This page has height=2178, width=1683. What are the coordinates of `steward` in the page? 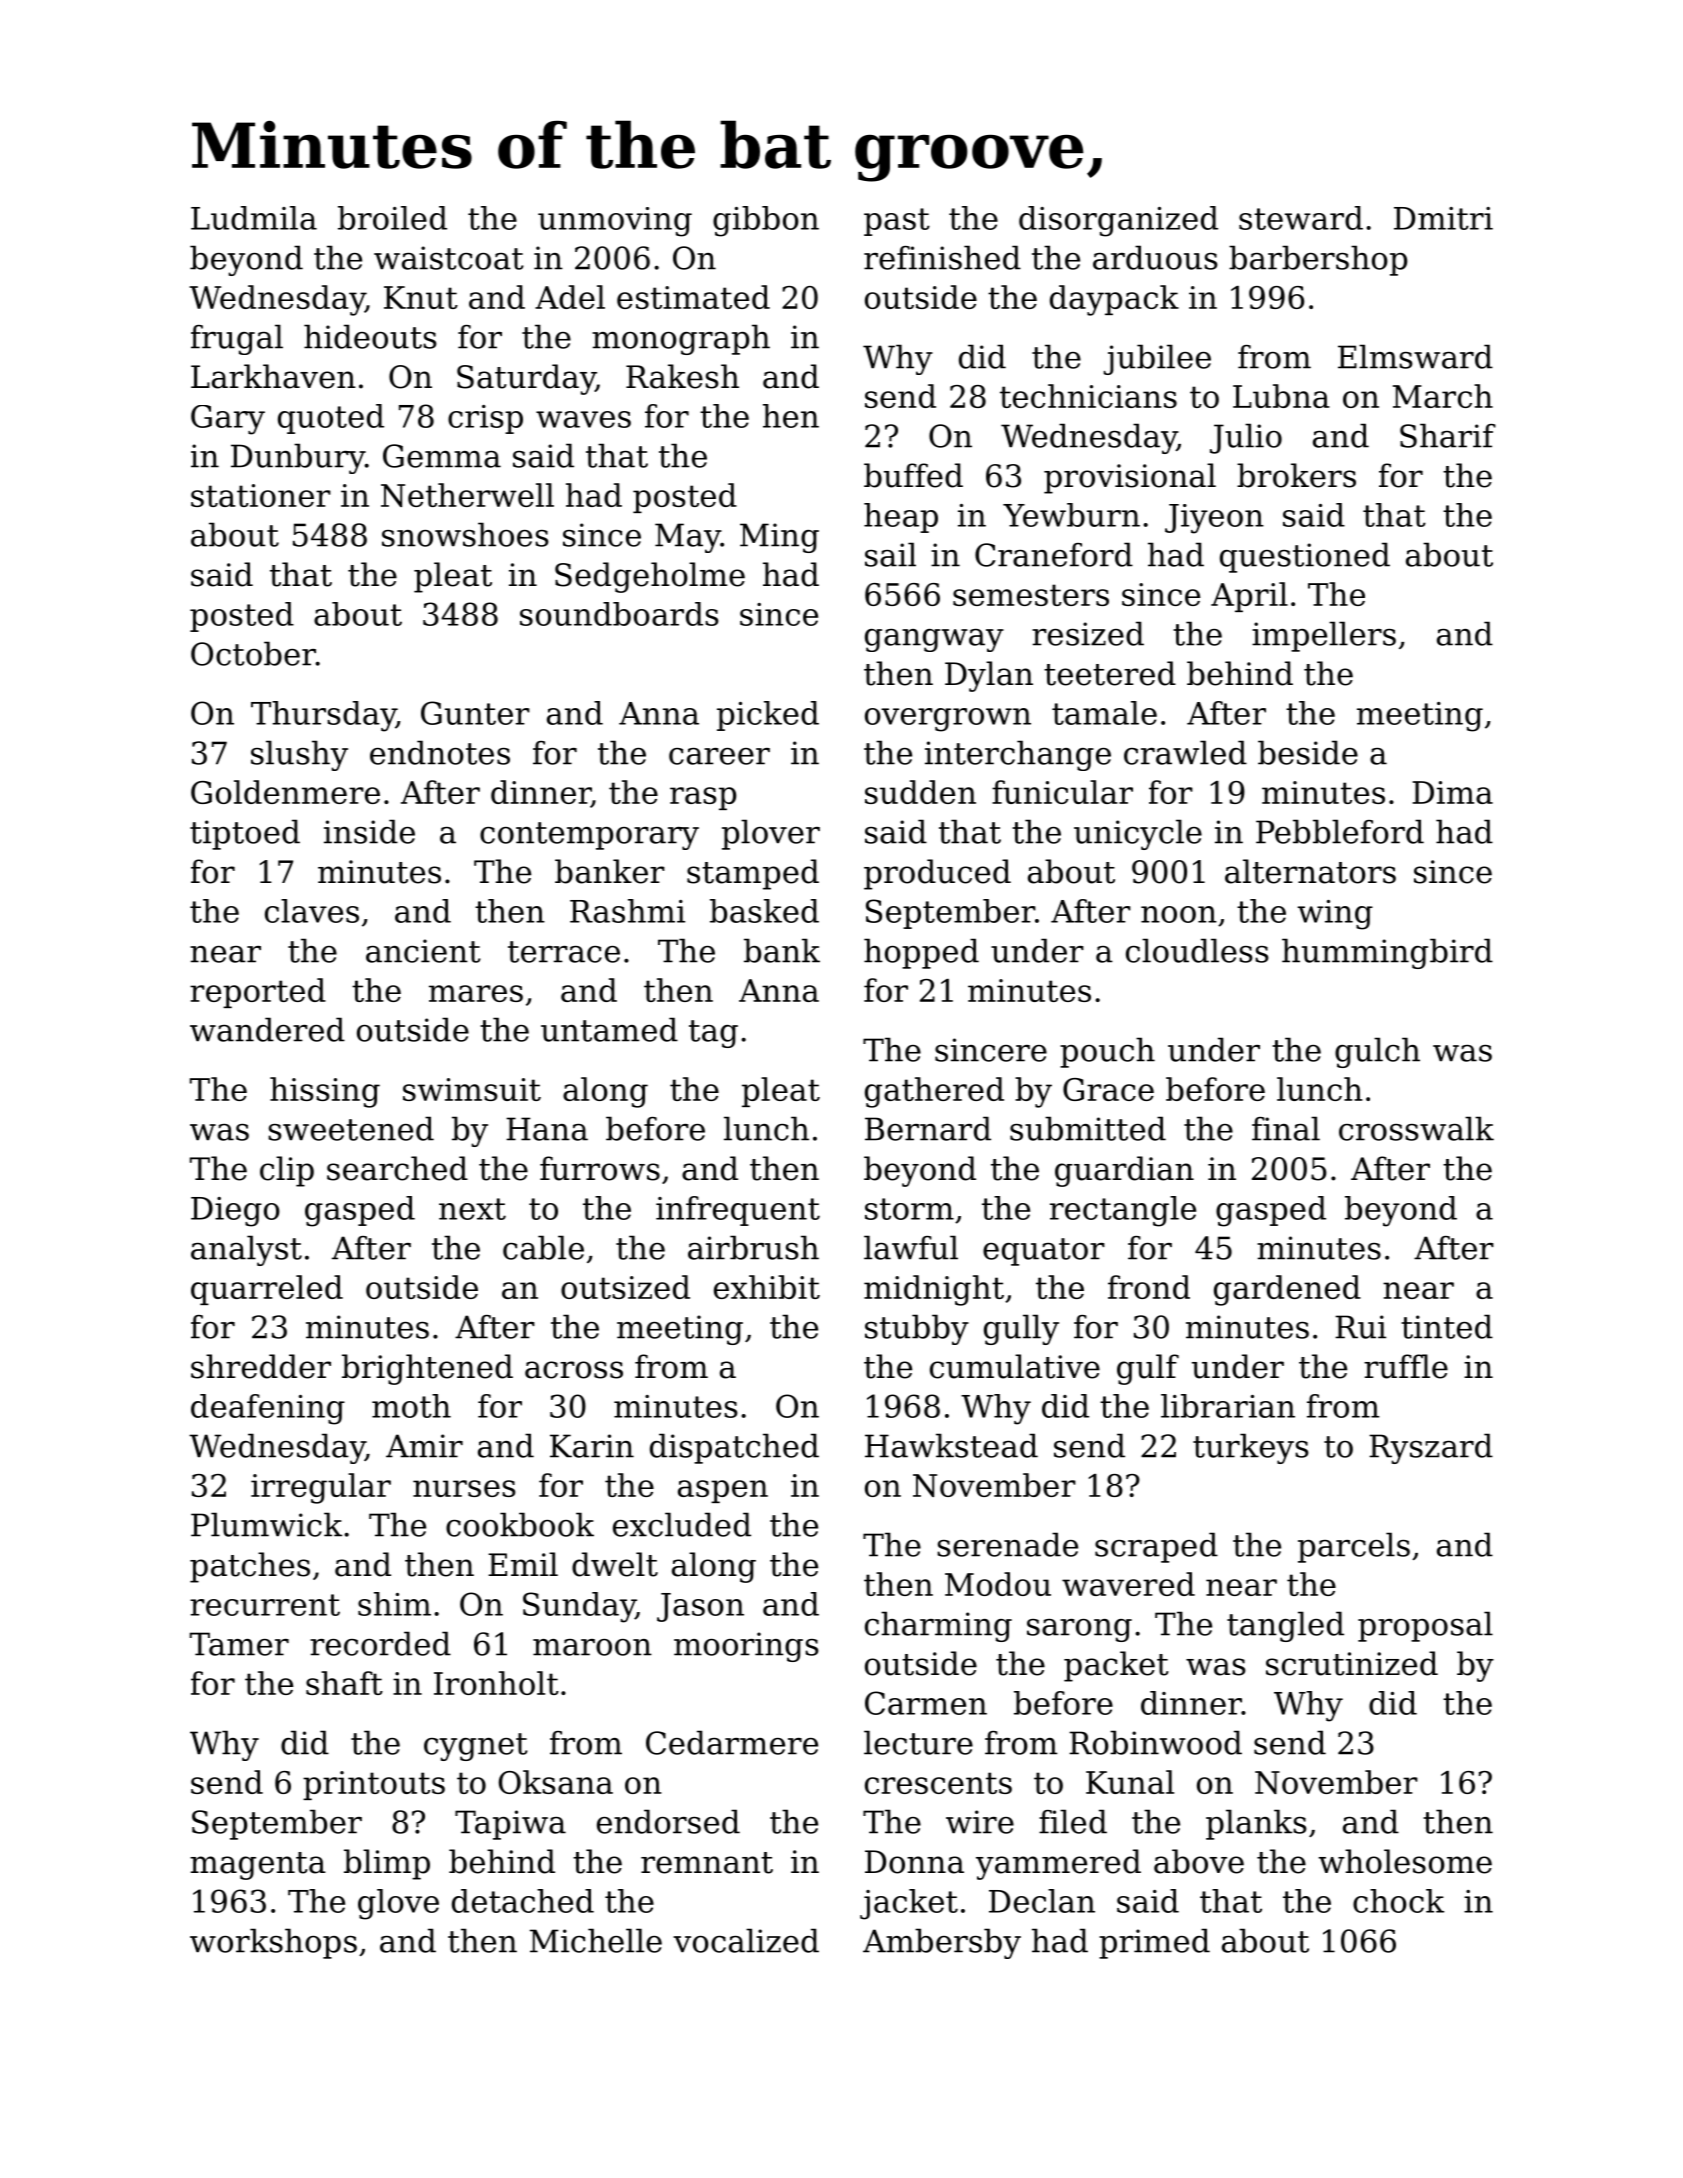 It's located at (1301, 218).
